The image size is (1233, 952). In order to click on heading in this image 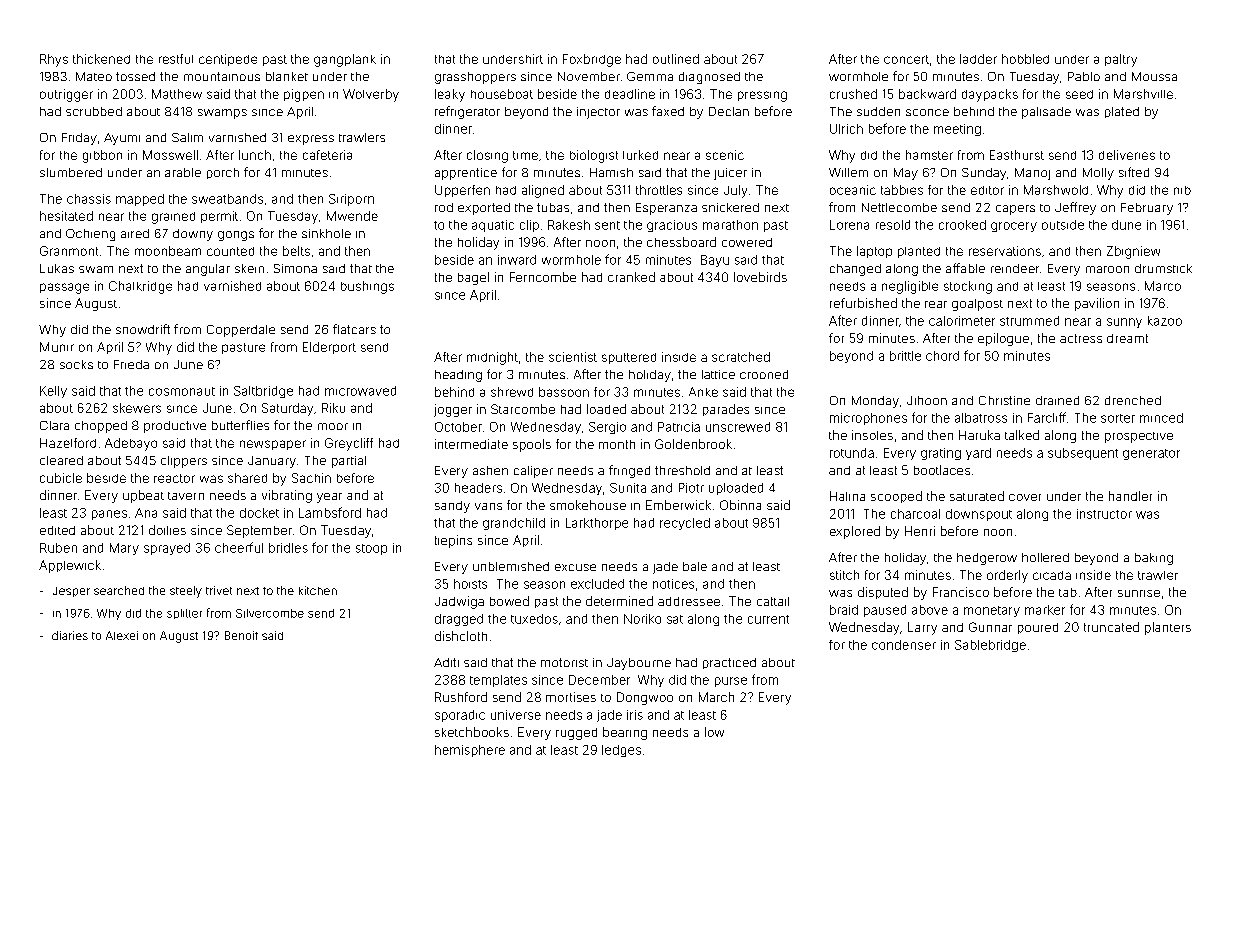, I will do `click(458, 376)`.
